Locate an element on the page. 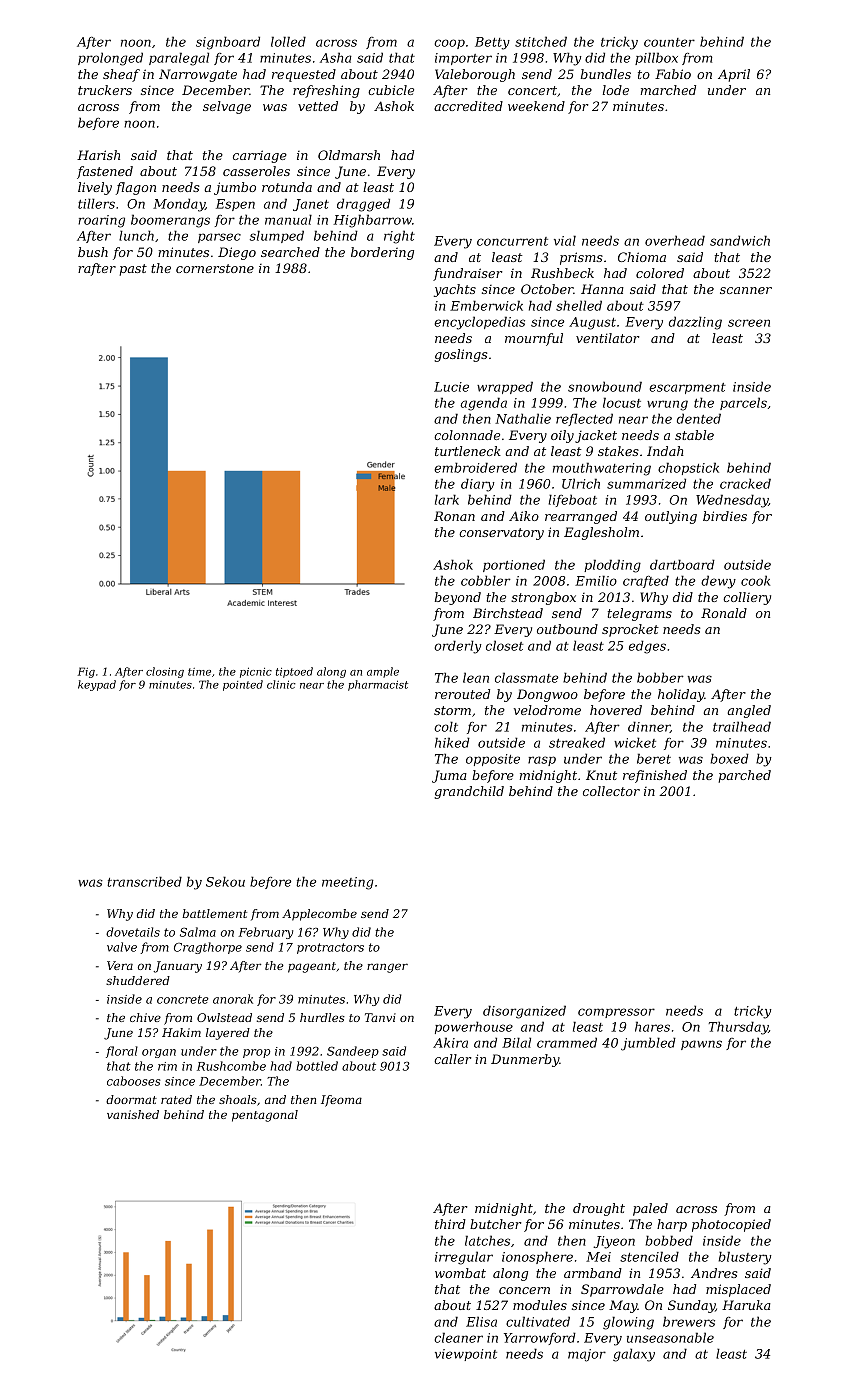  keypad is located at coordinates (97, 685).
